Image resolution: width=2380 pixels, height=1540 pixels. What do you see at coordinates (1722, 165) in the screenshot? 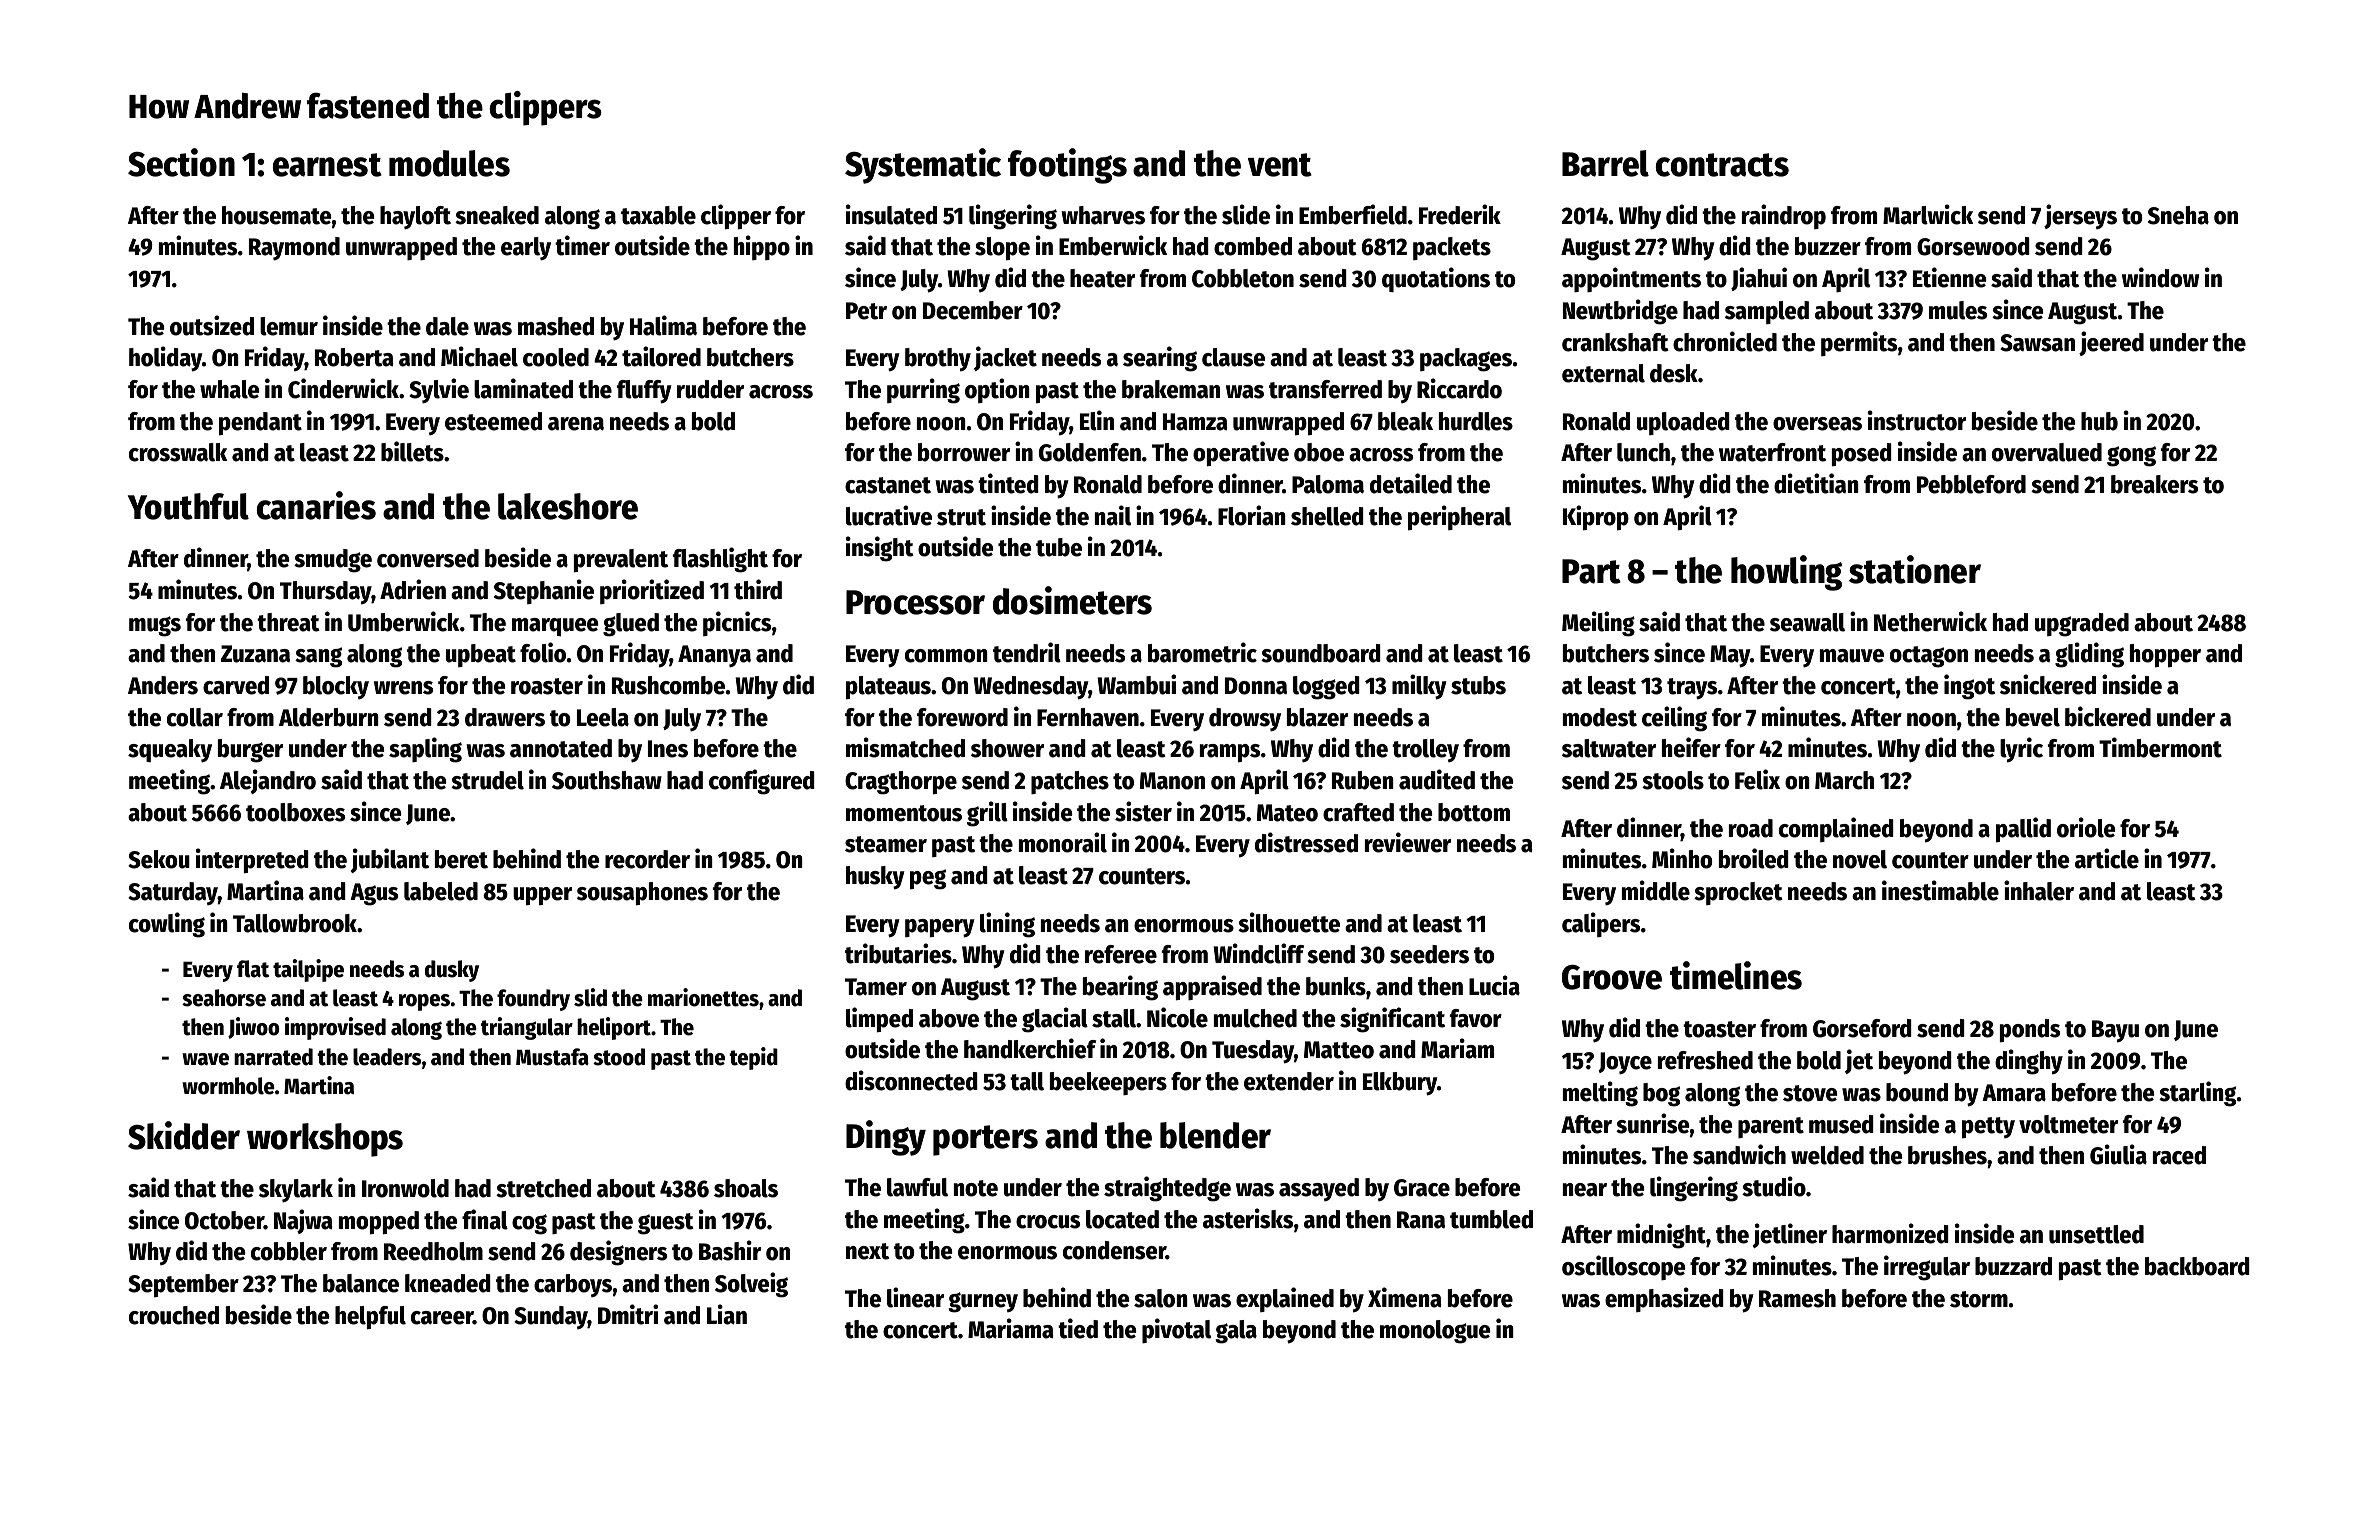
I see `contracts` at bounding box center [1722, 165].
